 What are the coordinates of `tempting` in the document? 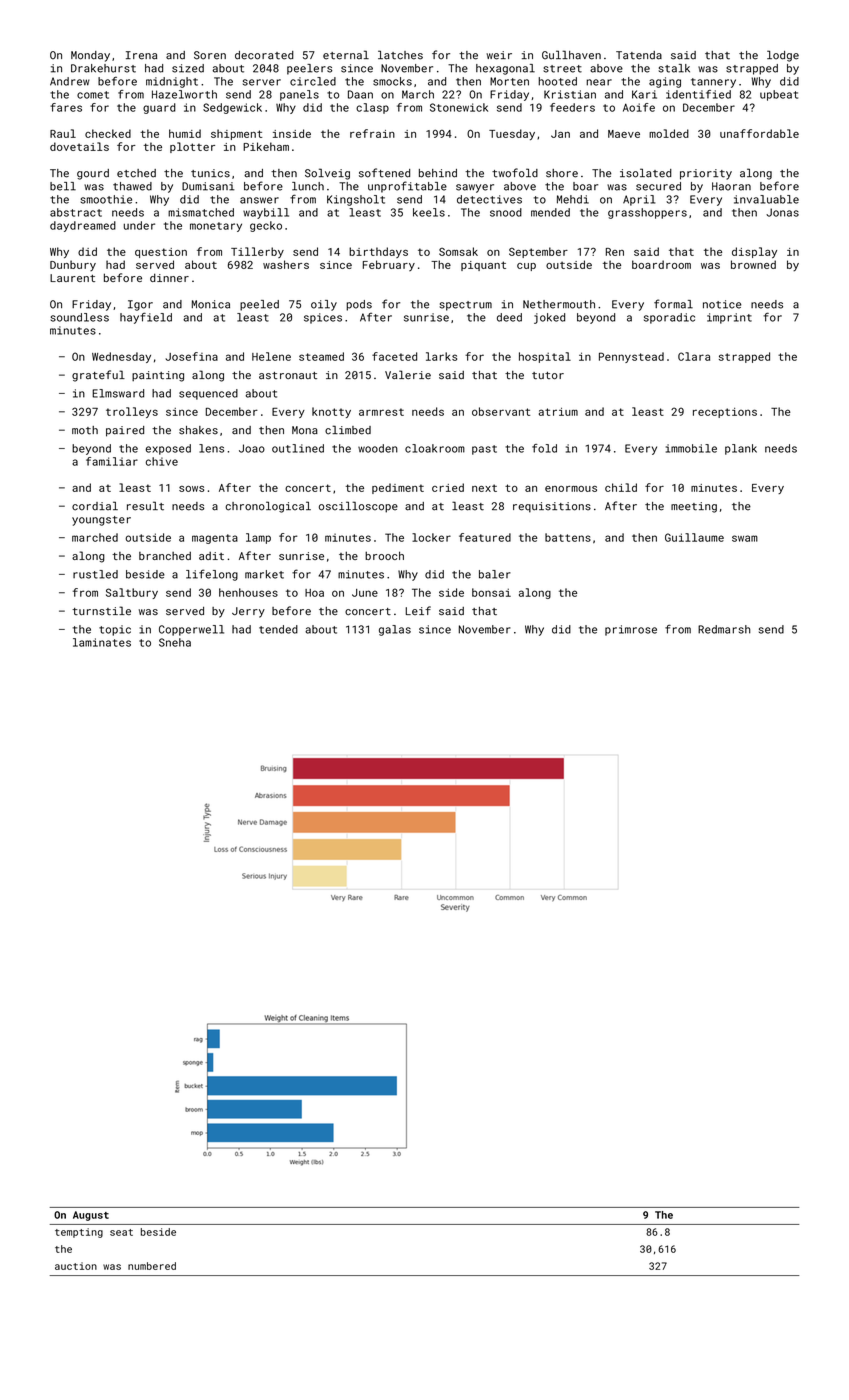 It's located at (79, 1233).
